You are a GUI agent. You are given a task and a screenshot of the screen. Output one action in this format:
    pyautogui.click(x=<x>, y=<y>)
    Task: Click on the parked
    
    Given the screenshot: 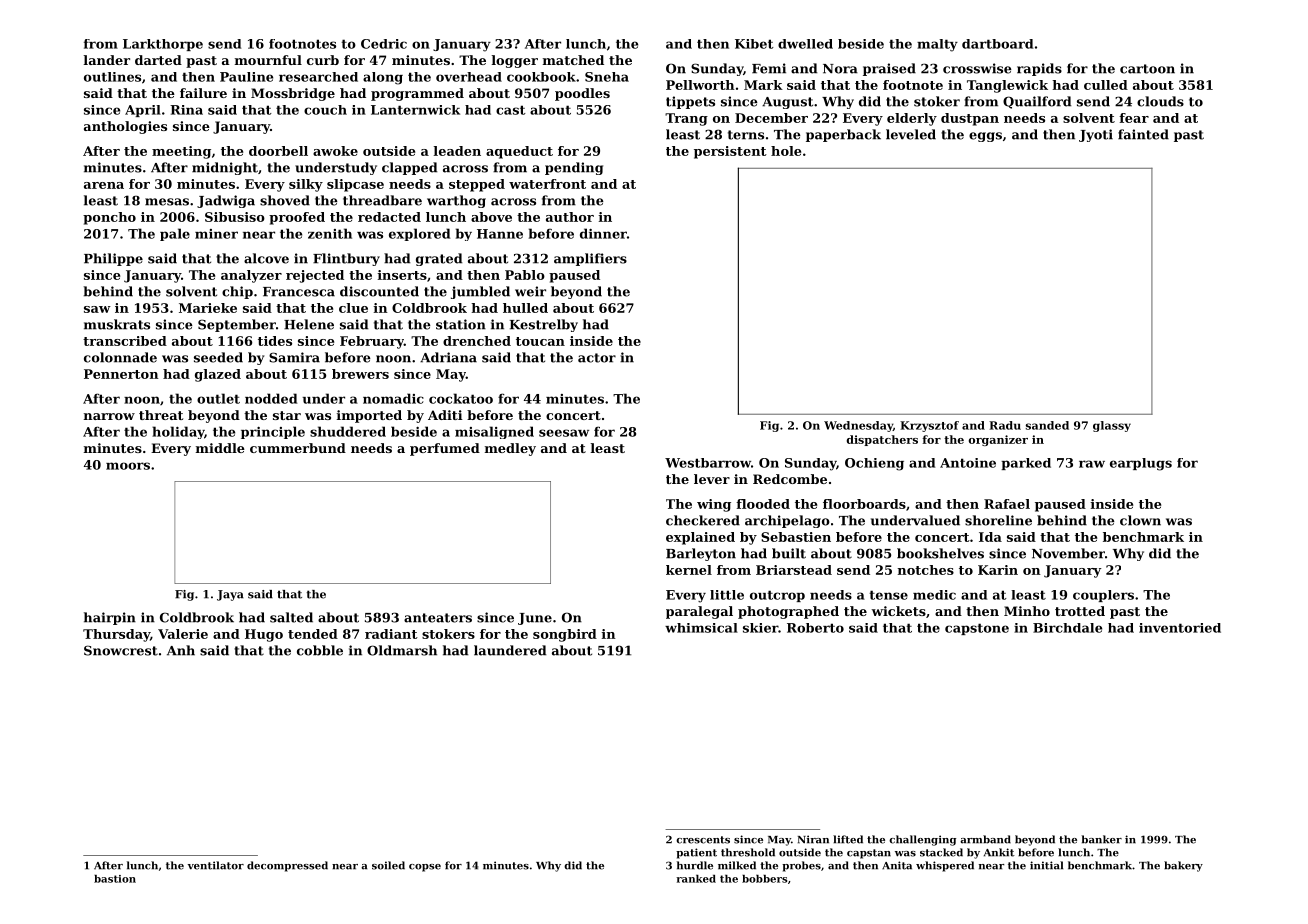 What is the action you would take?
    pyautogui.click(x=1026, y=464)
